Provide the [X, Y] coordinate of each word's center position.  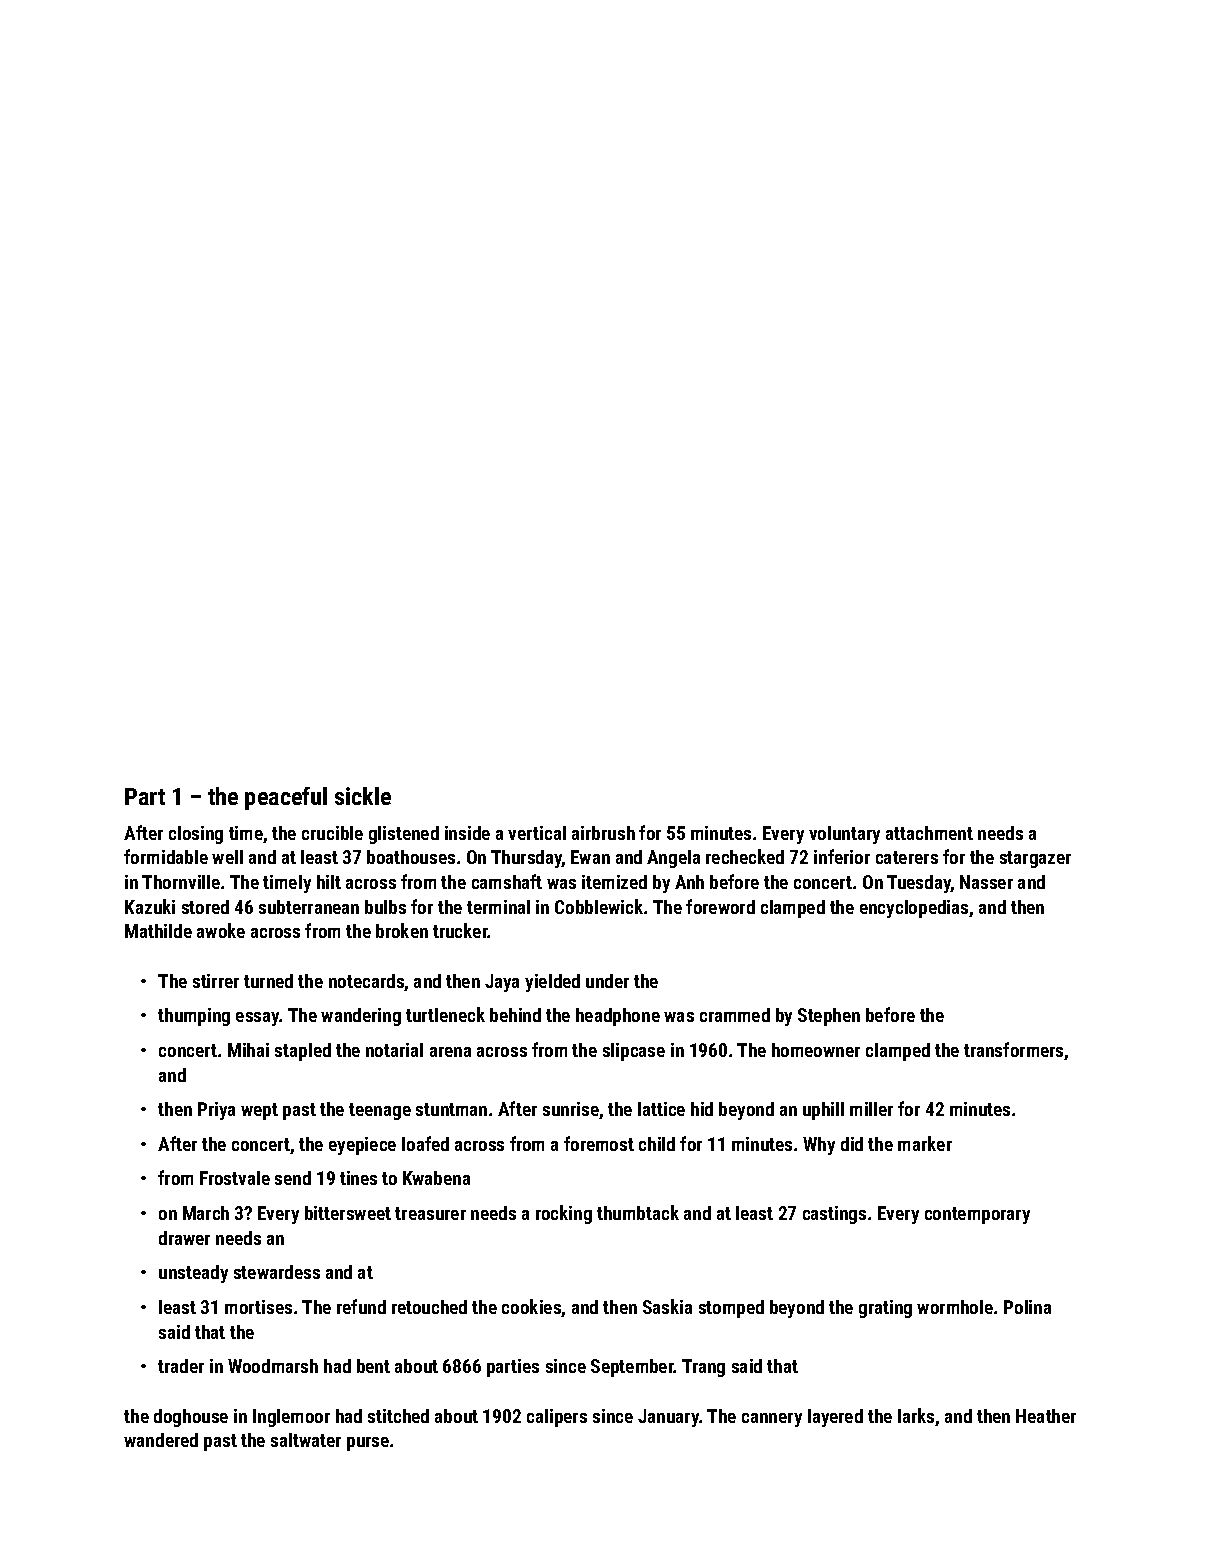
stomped [731, 1309]
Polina [1027, 1307]
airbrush [603, 833]
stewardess [277, 1272]
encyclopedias [914, 909]
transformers [1014, 1051]
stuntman [451, 1109]
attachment [929, 833]
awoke [221, 930]
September [632, 1368]
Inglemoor [291, 1418]
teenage [380, 1111]
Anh [689, 882]
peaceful [286, 798]
